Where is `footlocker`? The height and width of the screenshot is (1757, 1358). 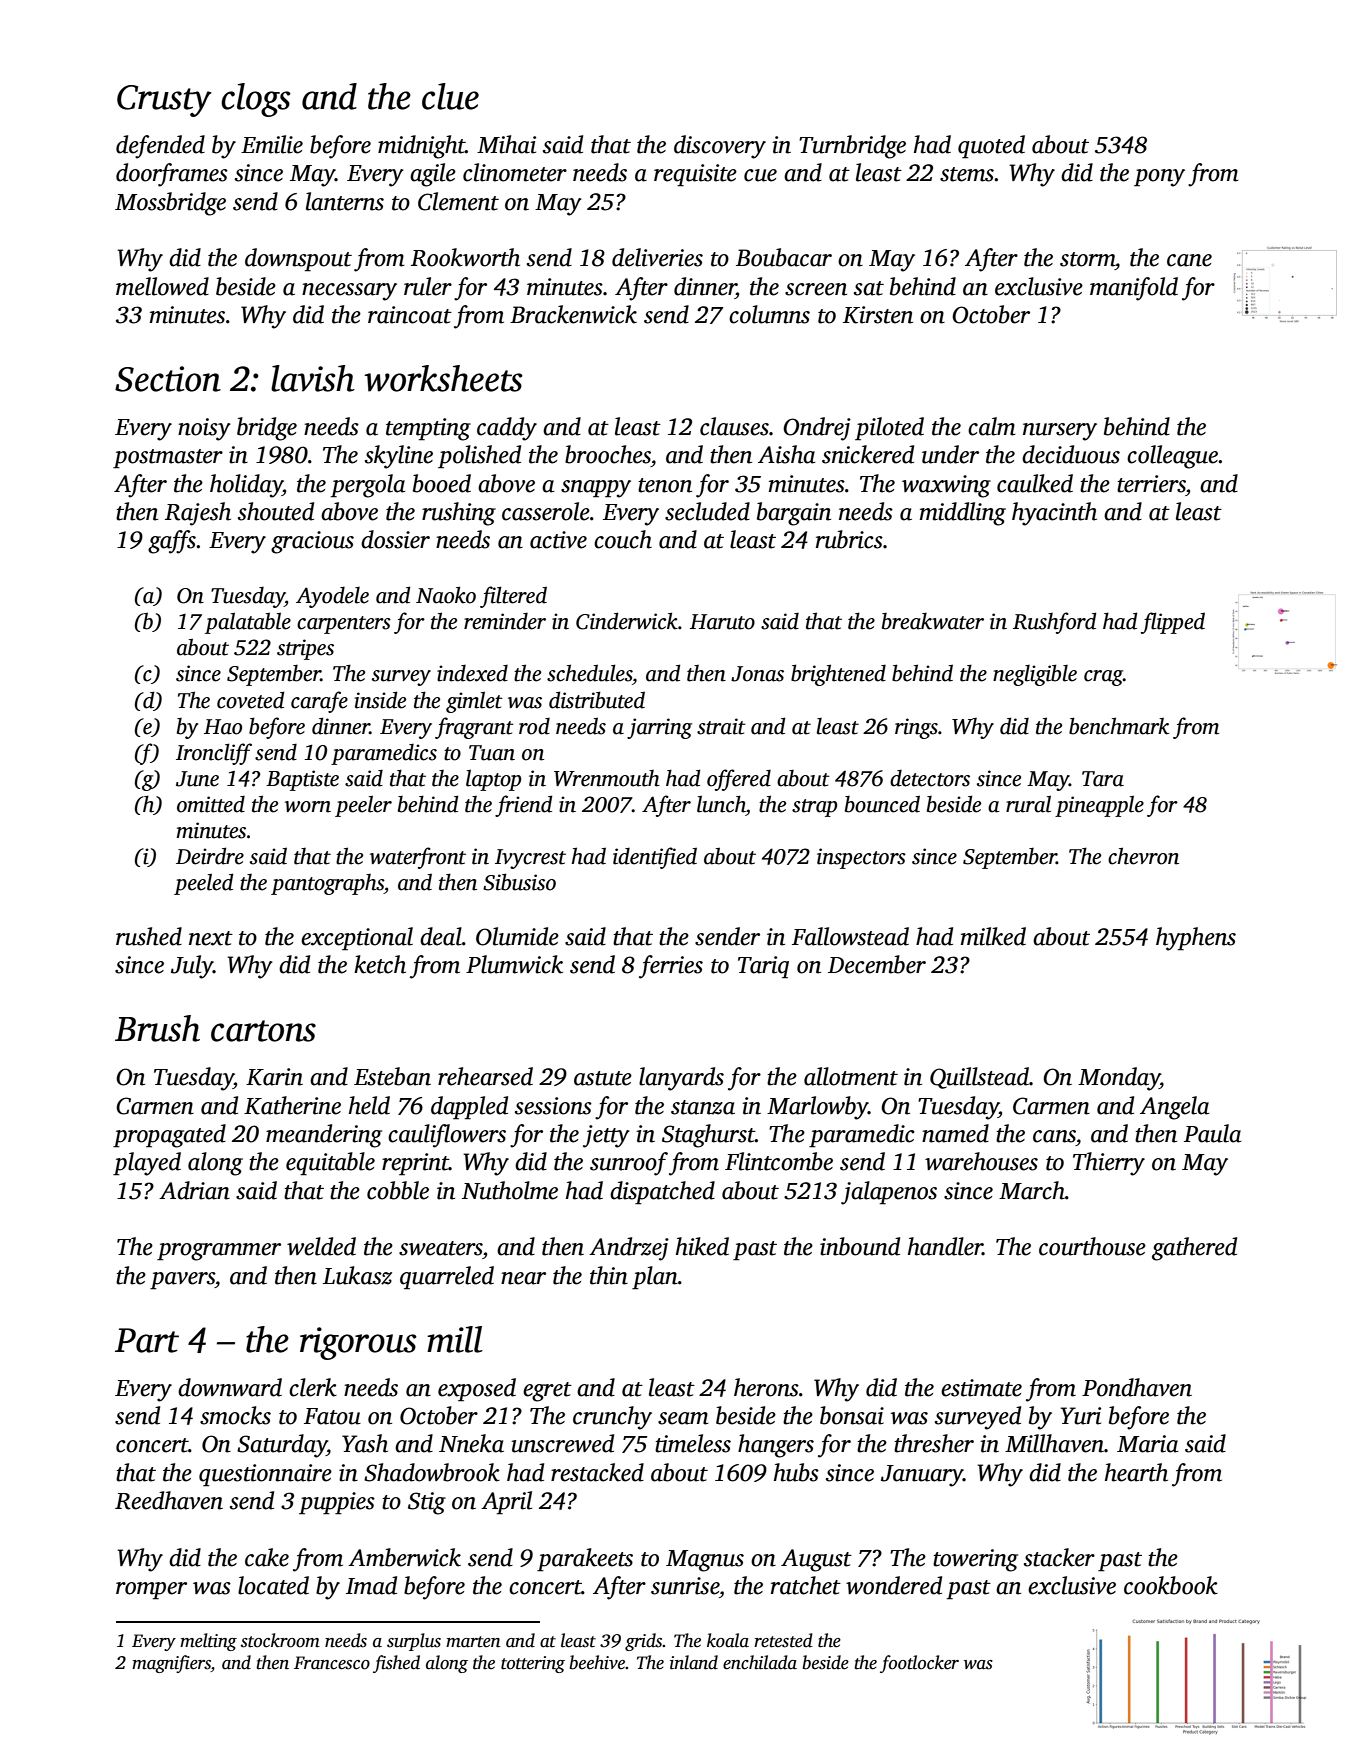
footlocker is located at coordinates (919, 1664).
